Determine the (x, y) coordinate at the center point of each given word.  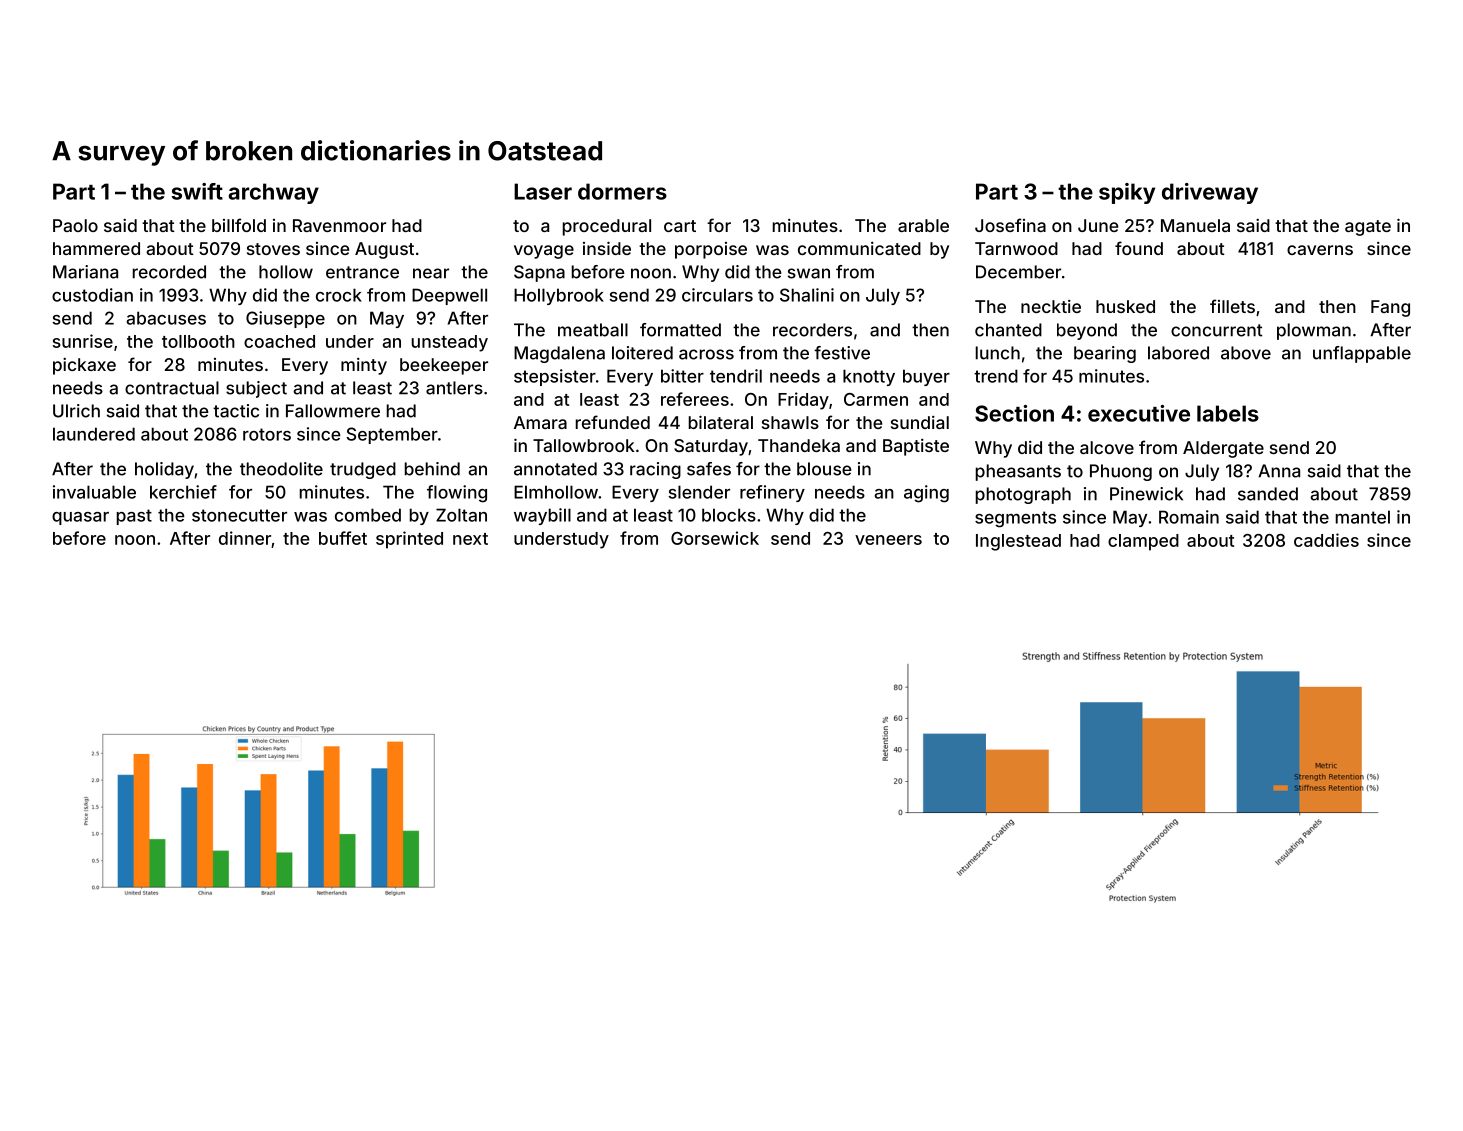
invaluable (94, 492)
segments (1015, 519)
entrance (362, 272)
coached (279, 341)
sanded (1268, 494)
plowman (1314, 331)
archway (273, 193)
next (470, 539)
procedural (607, 227)
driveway (1210, 193)
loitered (642, 353)
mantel (1363, 517)
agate (1368, 228)
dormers (622, 191)
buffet (343, 538)
